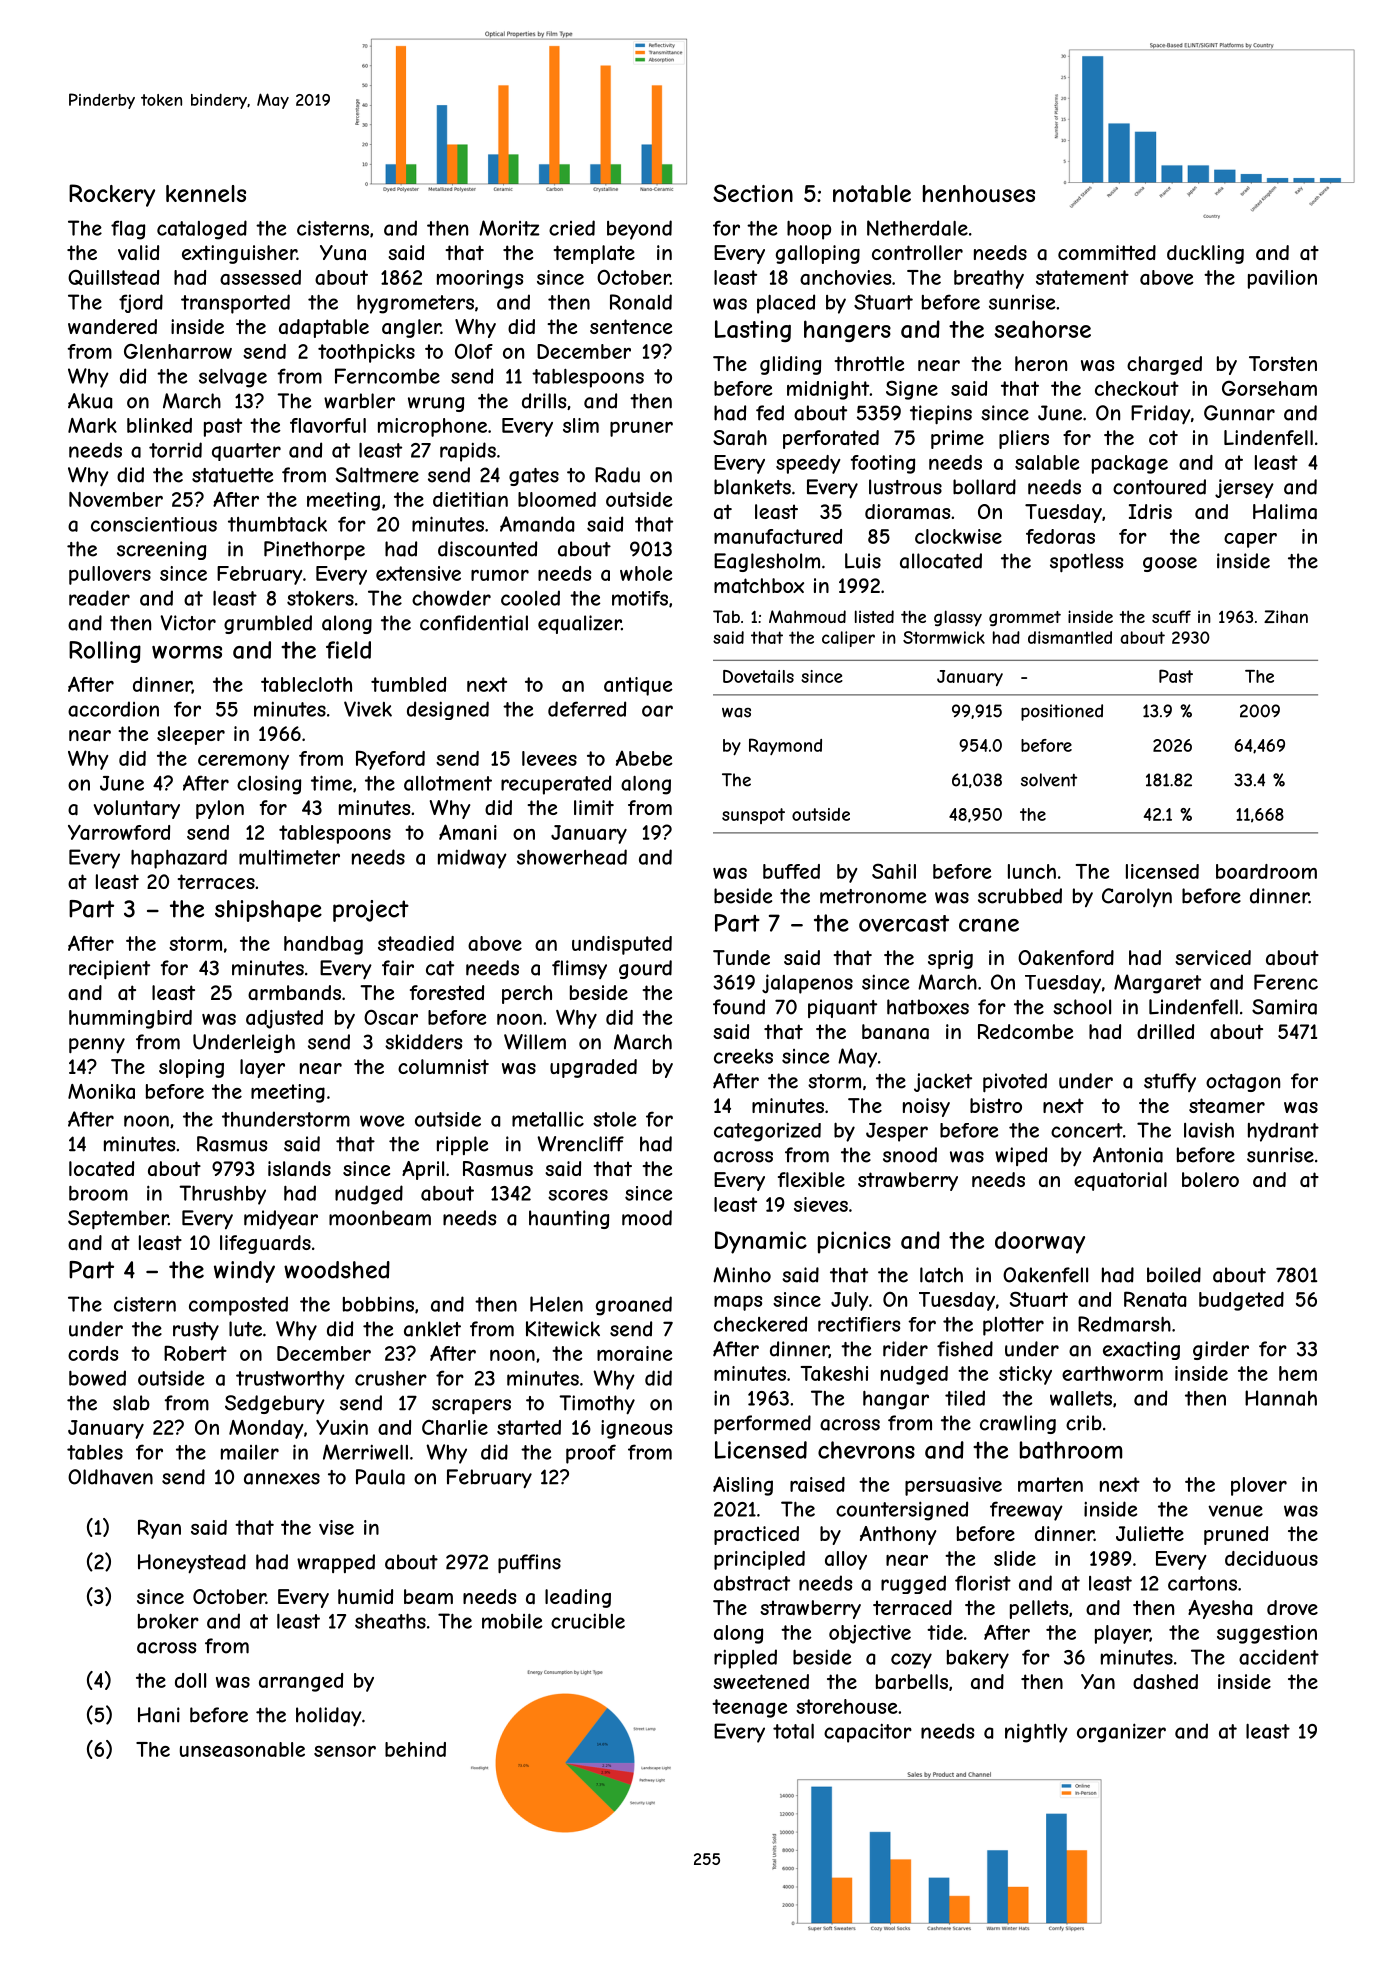 The image size is (1386, 1969). Describe the element at coordinates (159, 1529) in the page. I see `Ryan` at that location.
